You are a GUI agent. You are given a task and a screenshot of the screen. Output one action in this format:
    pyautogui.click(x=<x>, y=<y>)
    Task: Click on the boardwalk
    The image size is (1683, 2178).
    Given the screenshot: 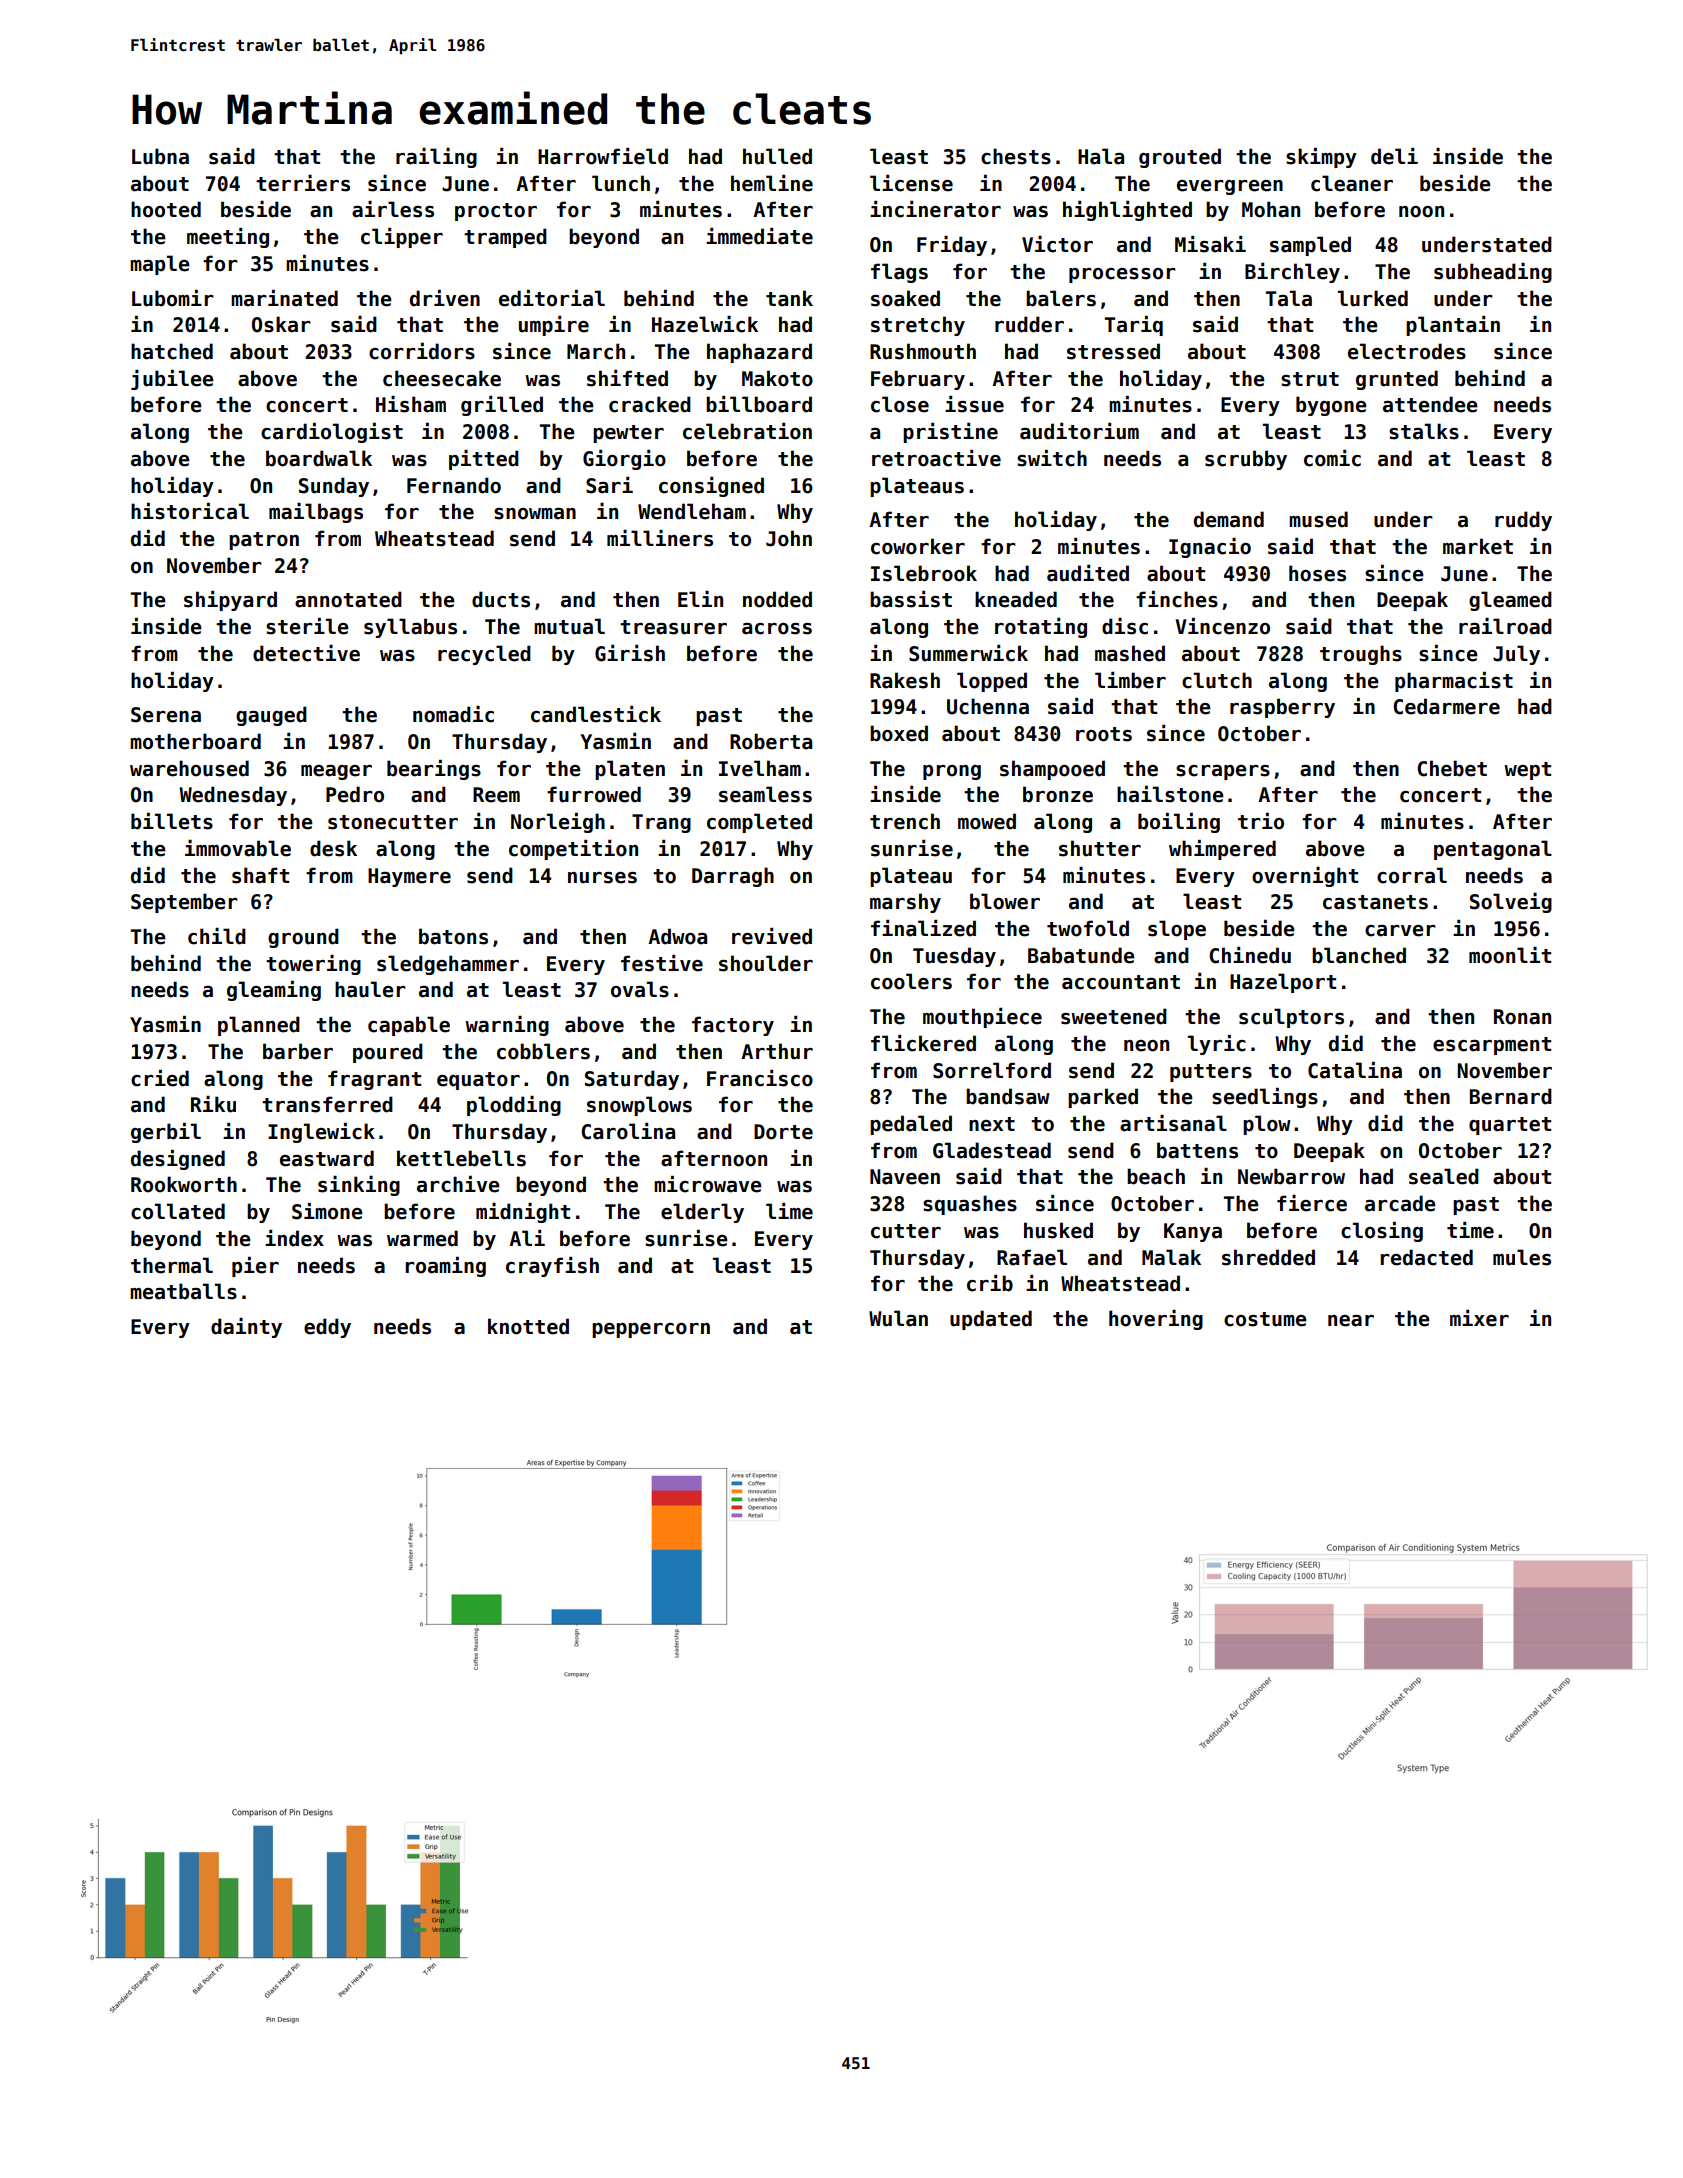 What is the action you would take?
    pyautogui.click(x=319, y=458)
